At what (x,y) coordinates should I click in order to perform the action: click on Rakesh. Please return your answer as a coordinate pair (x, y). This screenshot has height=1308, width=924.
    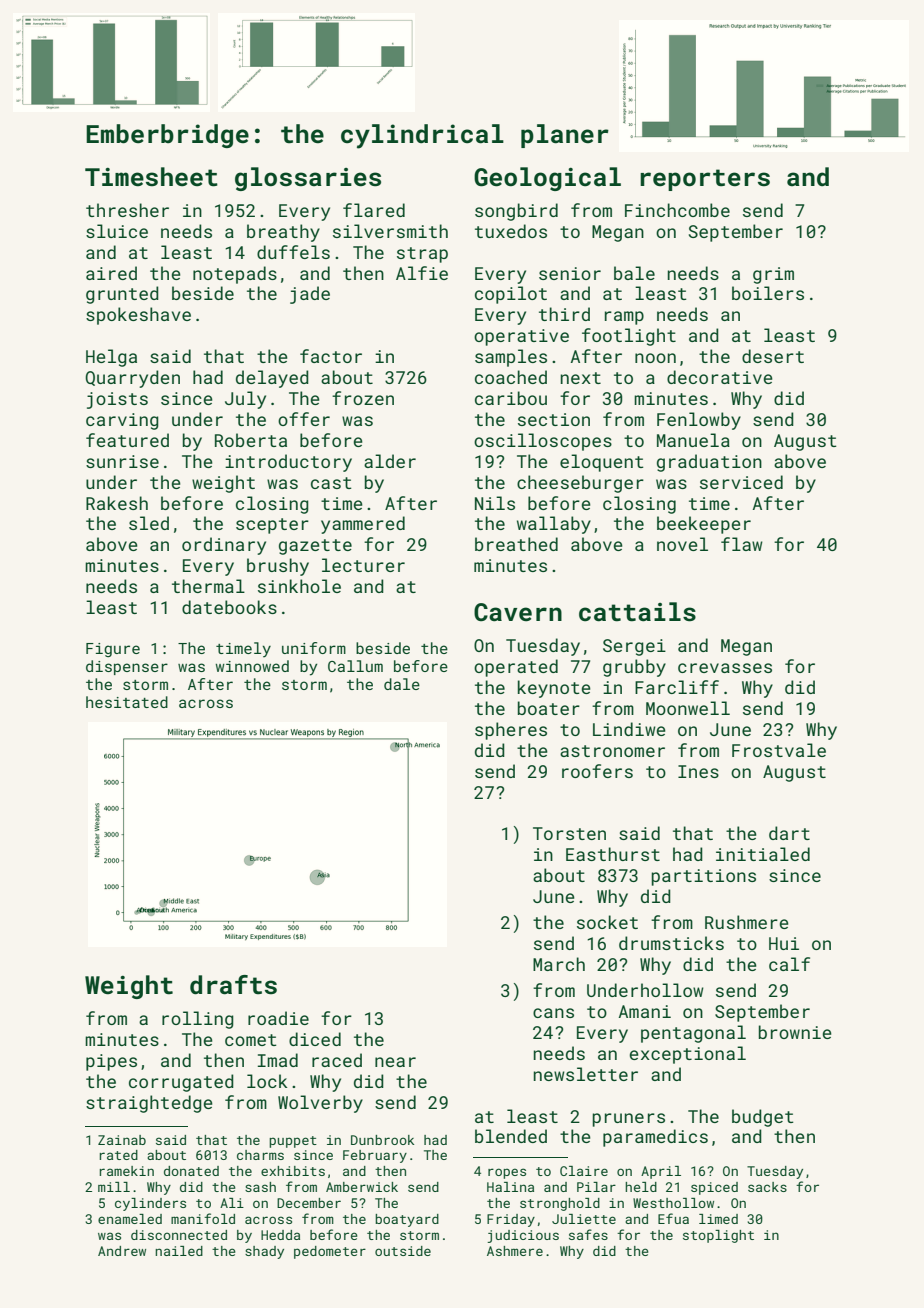
    Looking at the image, I should click on (117, 503).
